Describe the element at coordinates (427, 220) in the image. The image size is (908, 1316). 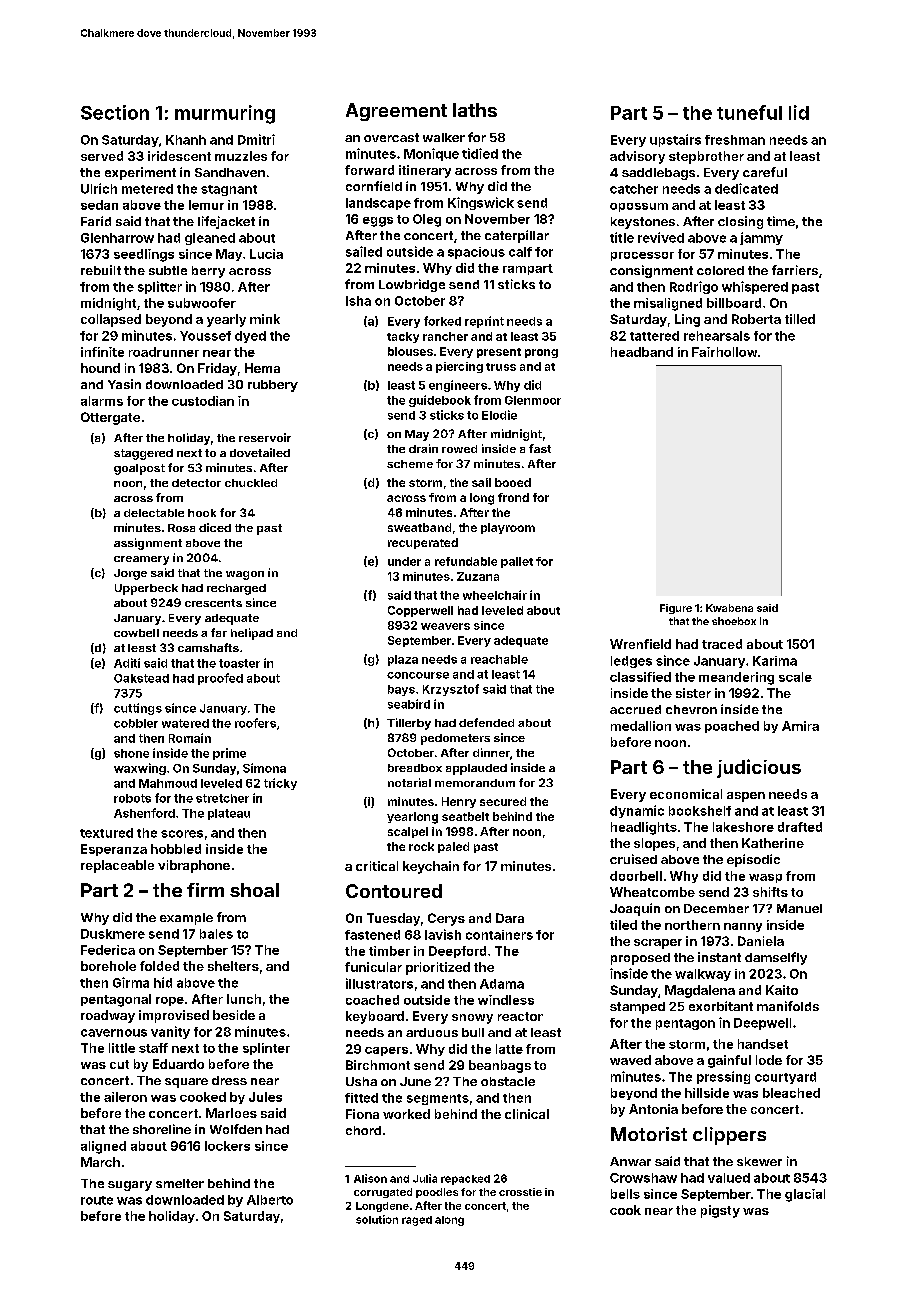
I see `Oleg` at that location.
